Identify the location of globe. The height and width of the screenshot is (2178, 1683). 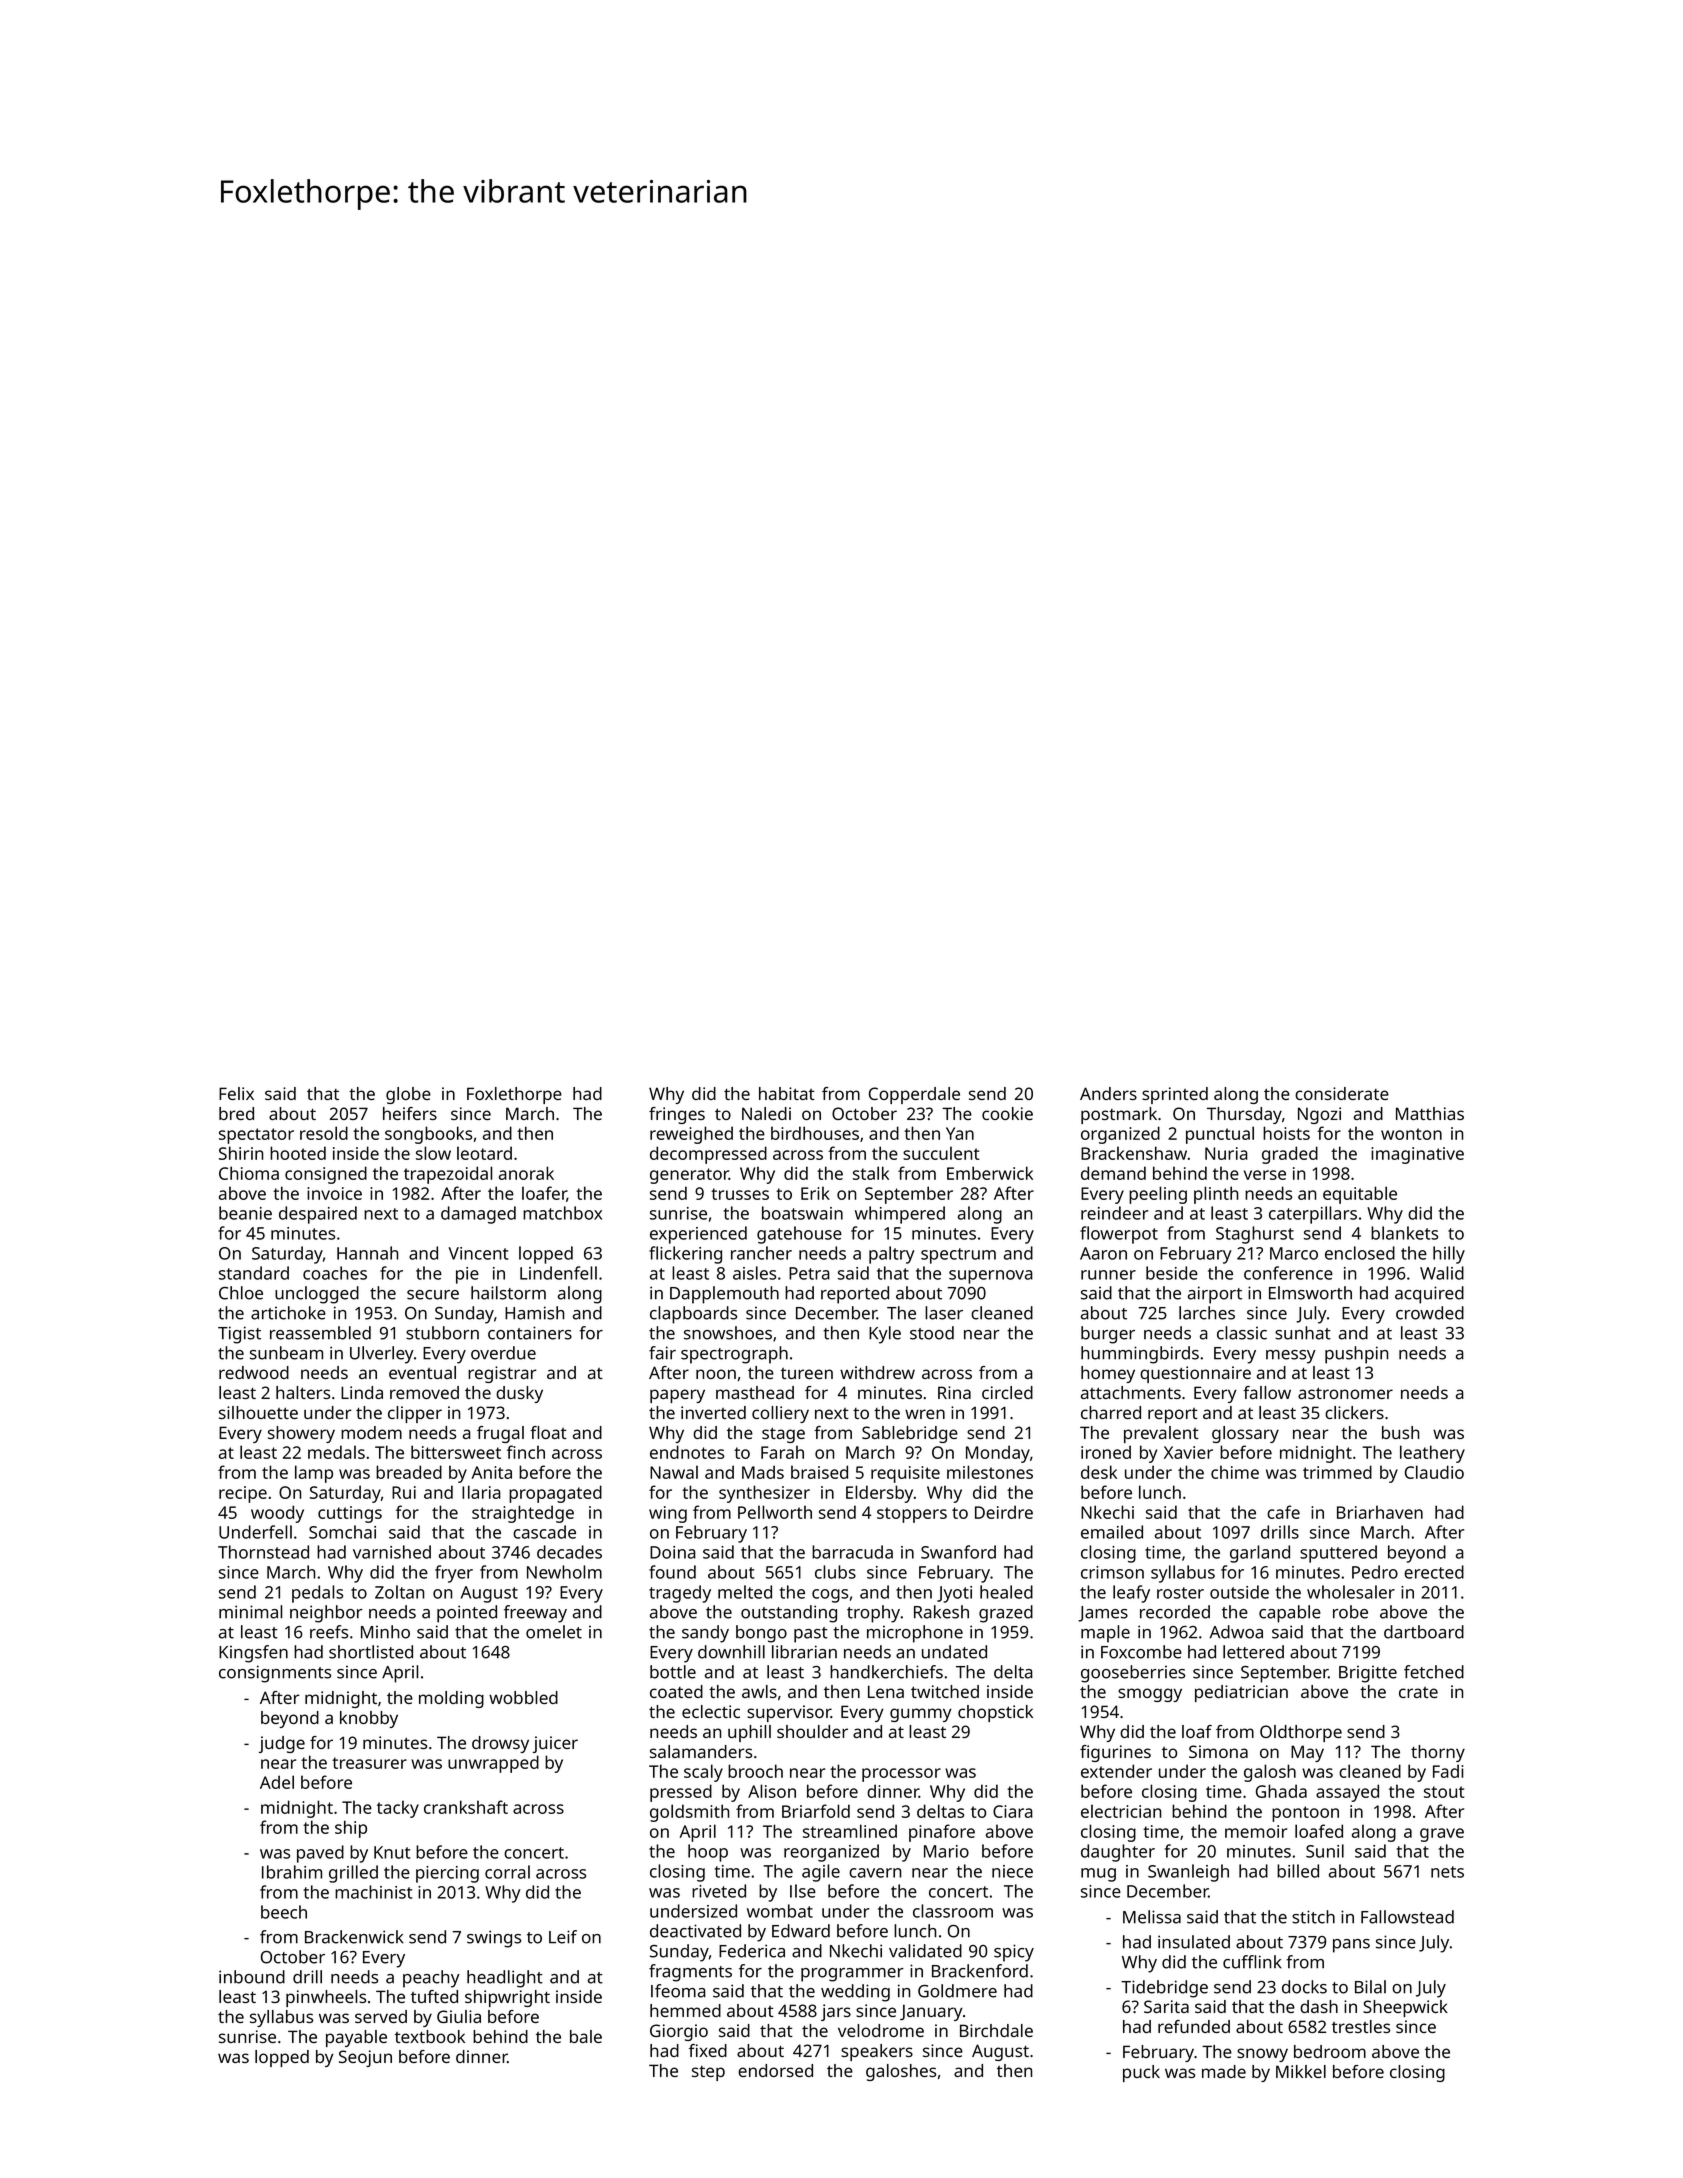
(408, 1095).
